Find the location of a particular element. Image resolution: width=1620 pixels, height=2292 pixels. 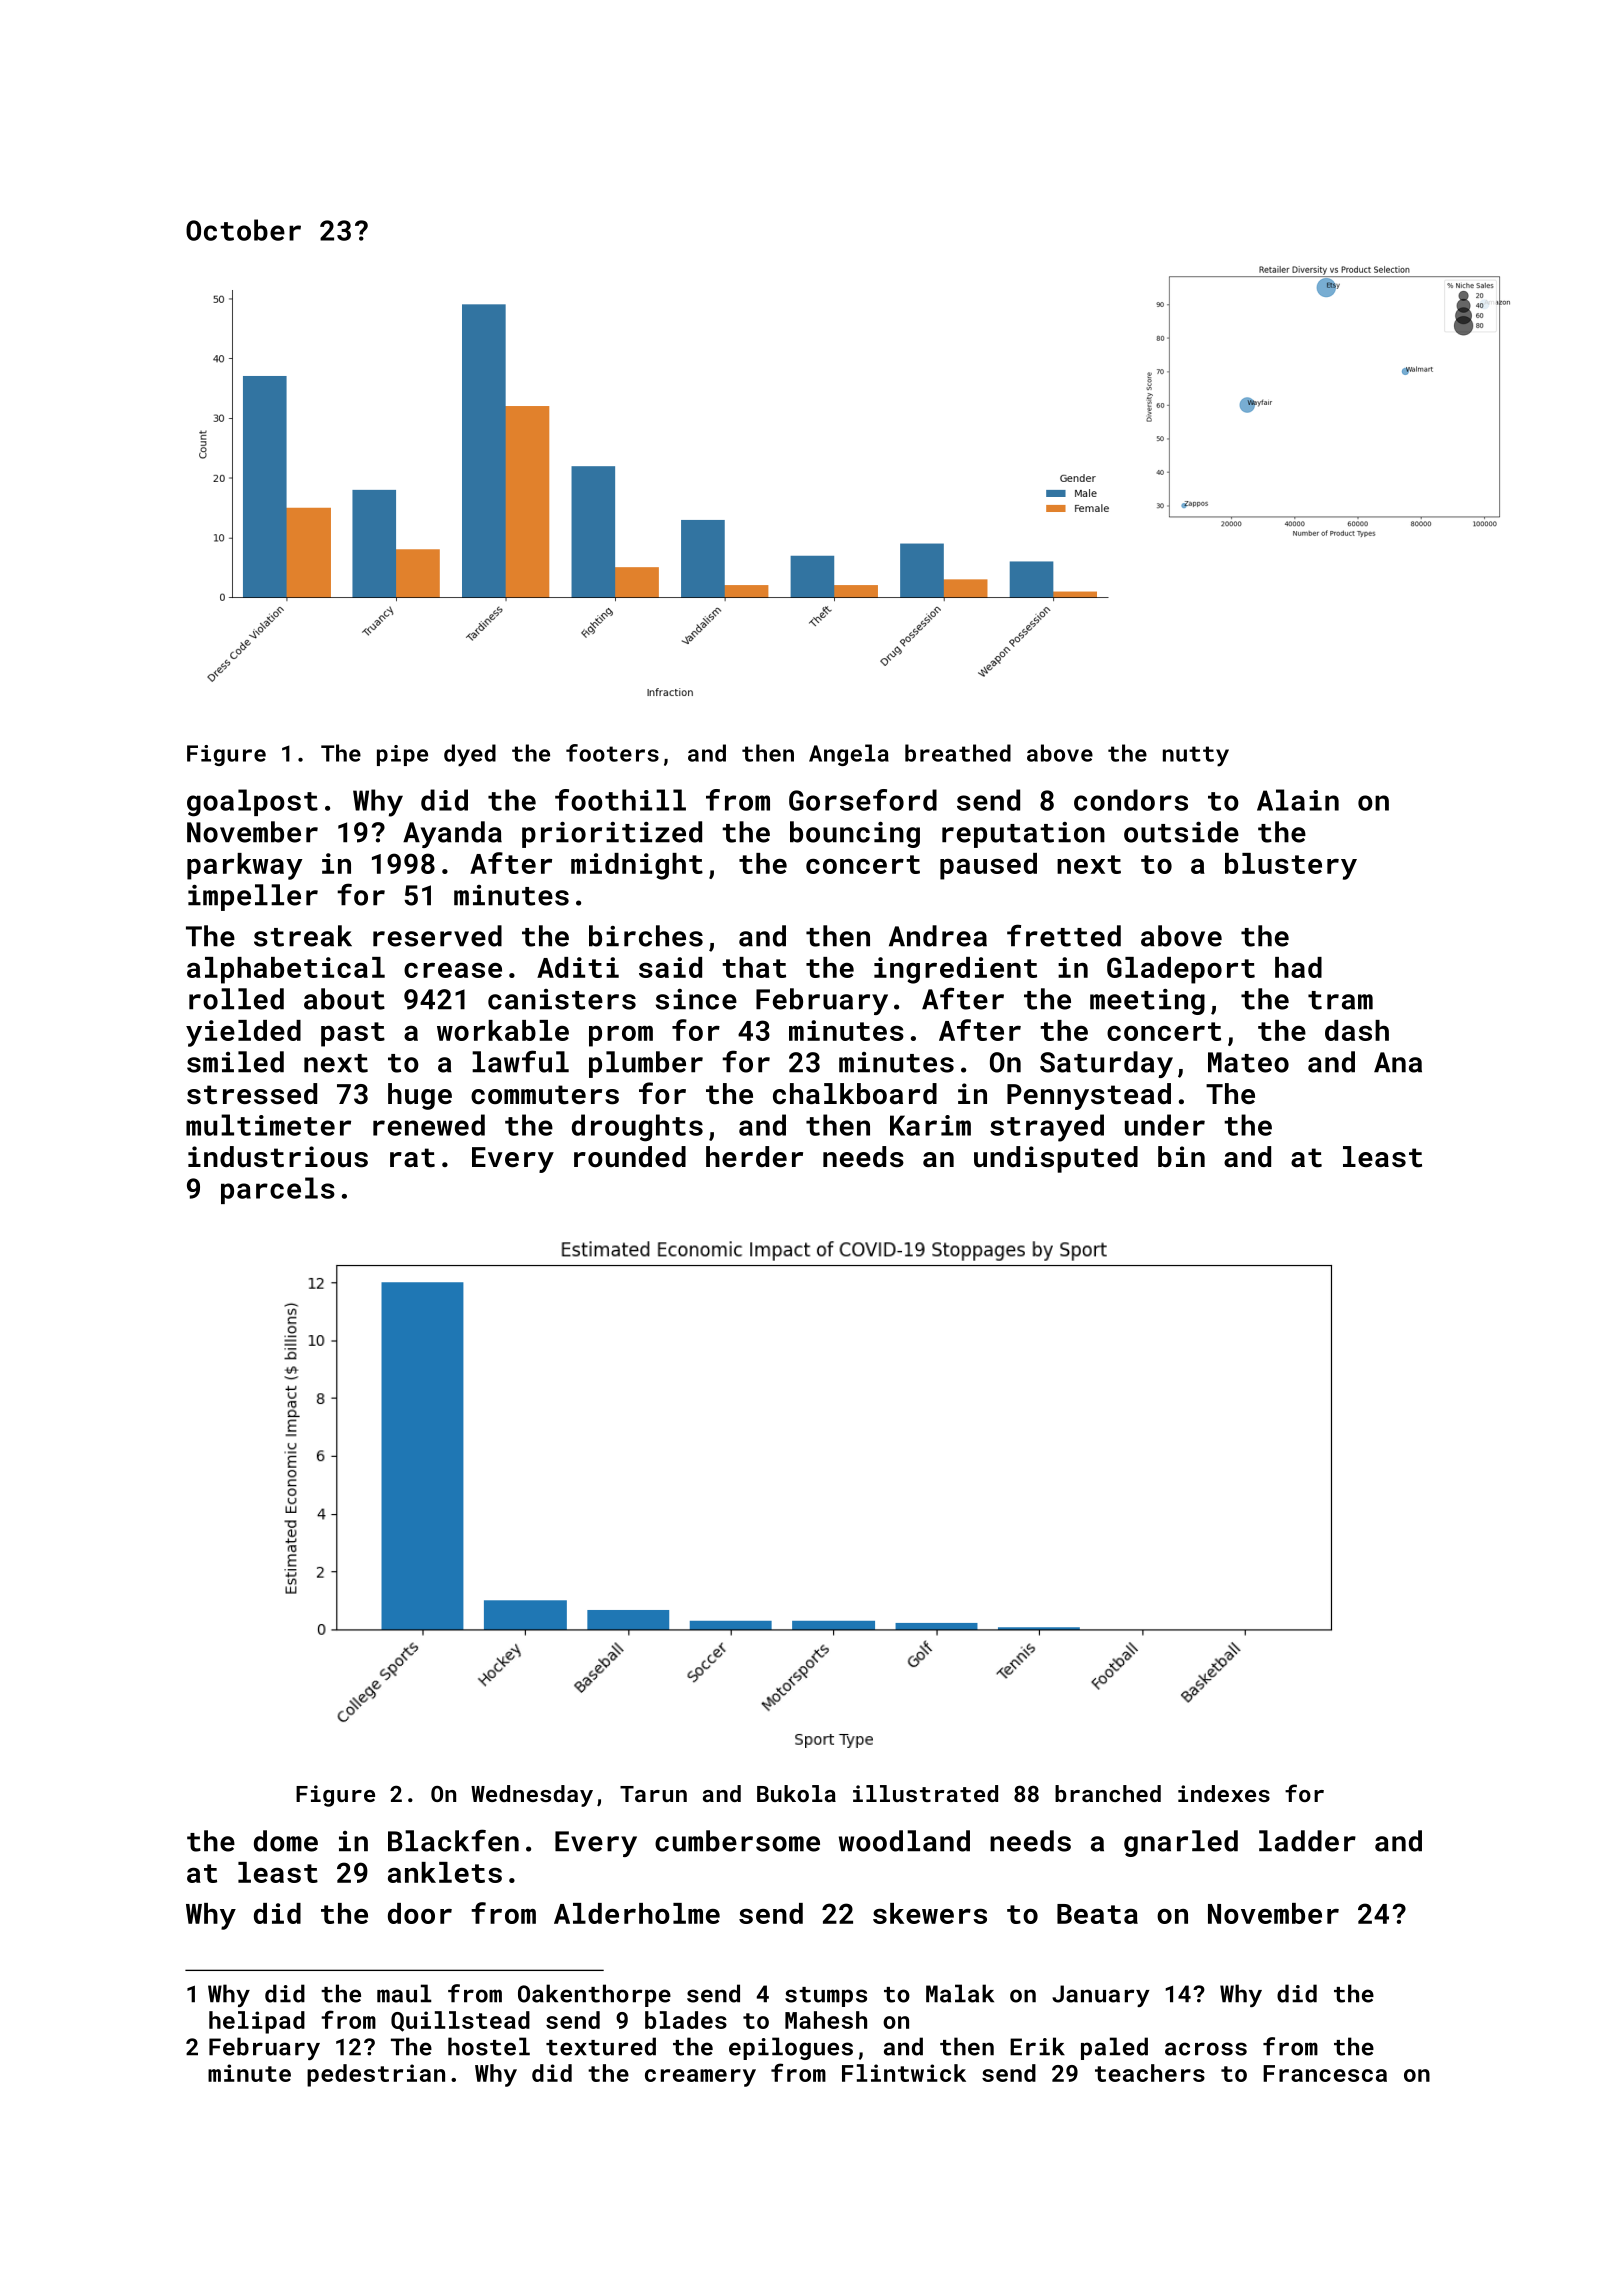

foothill is located at coordinates (620, 800).
